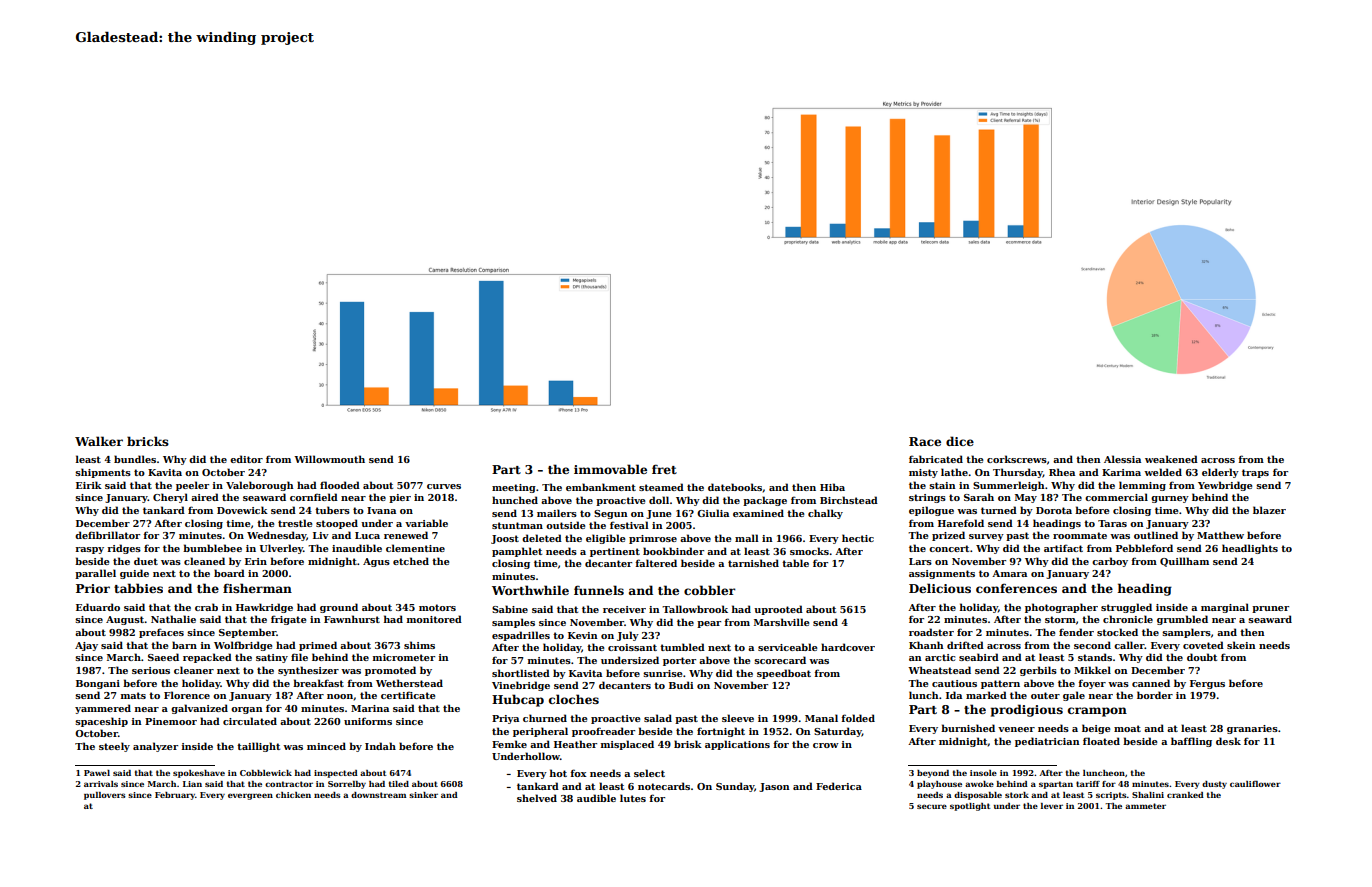 The height and width of the screenshot is (887, 1372). I want to click on sinker, so click(423, 795).
